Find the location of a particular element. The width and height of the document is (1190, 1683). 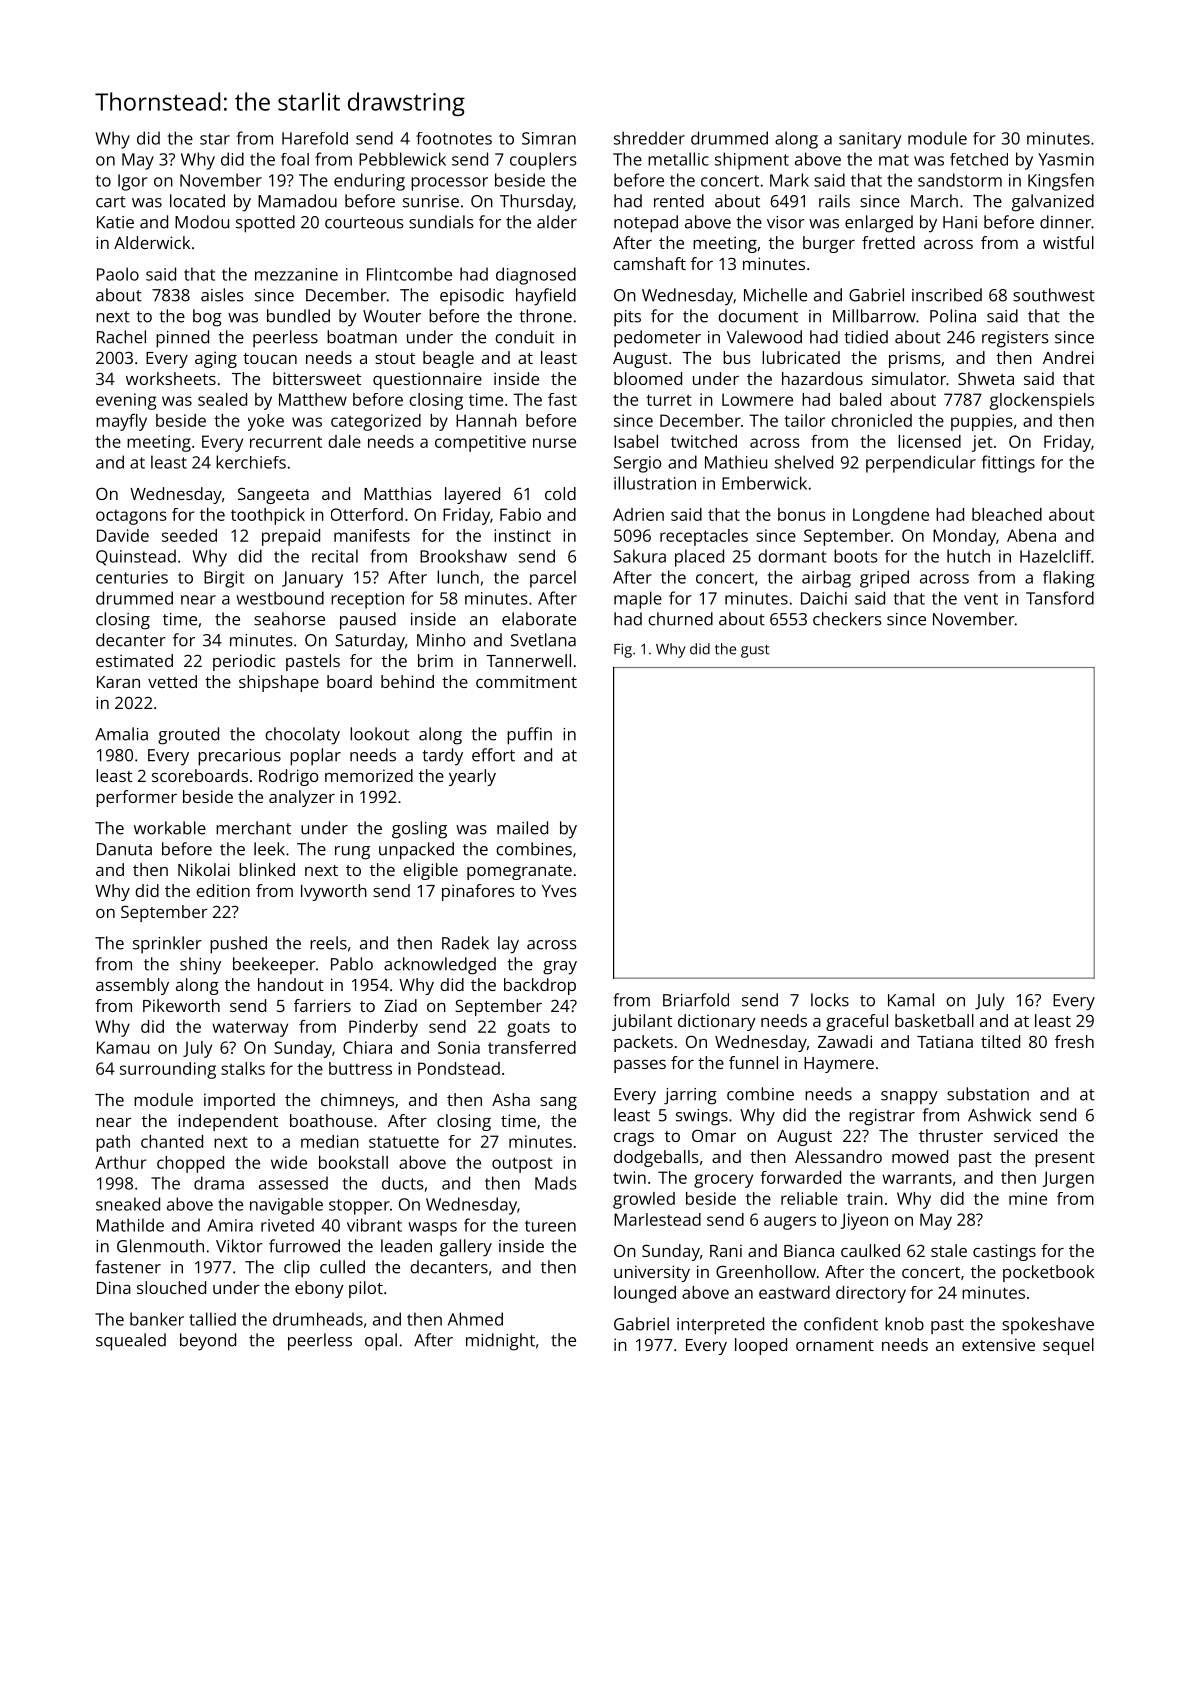

Briarfold is located at coordinates (696, 1000).
